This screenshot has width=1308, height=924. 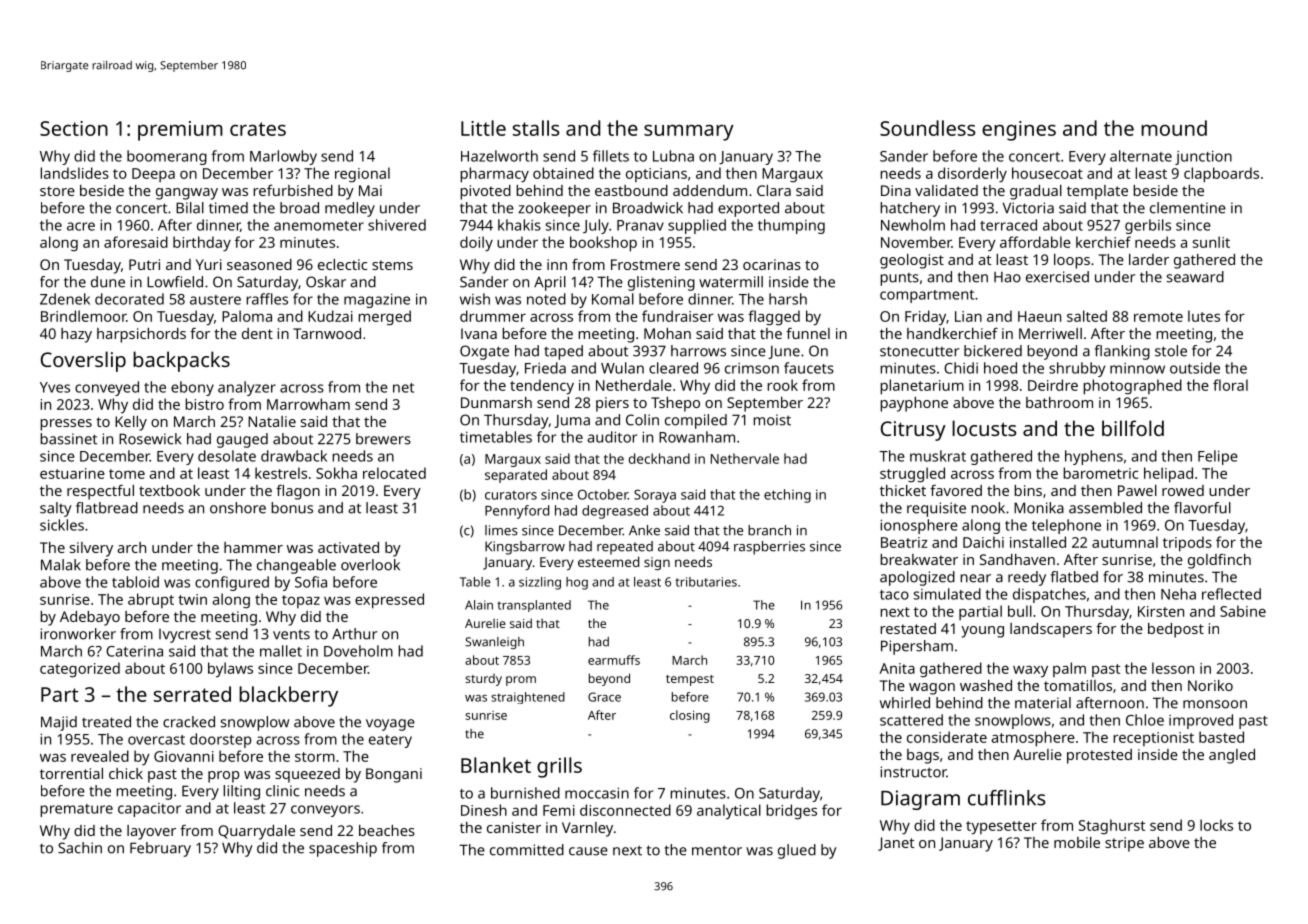 I want to click on Sachin, so click(x=80, y=848).
